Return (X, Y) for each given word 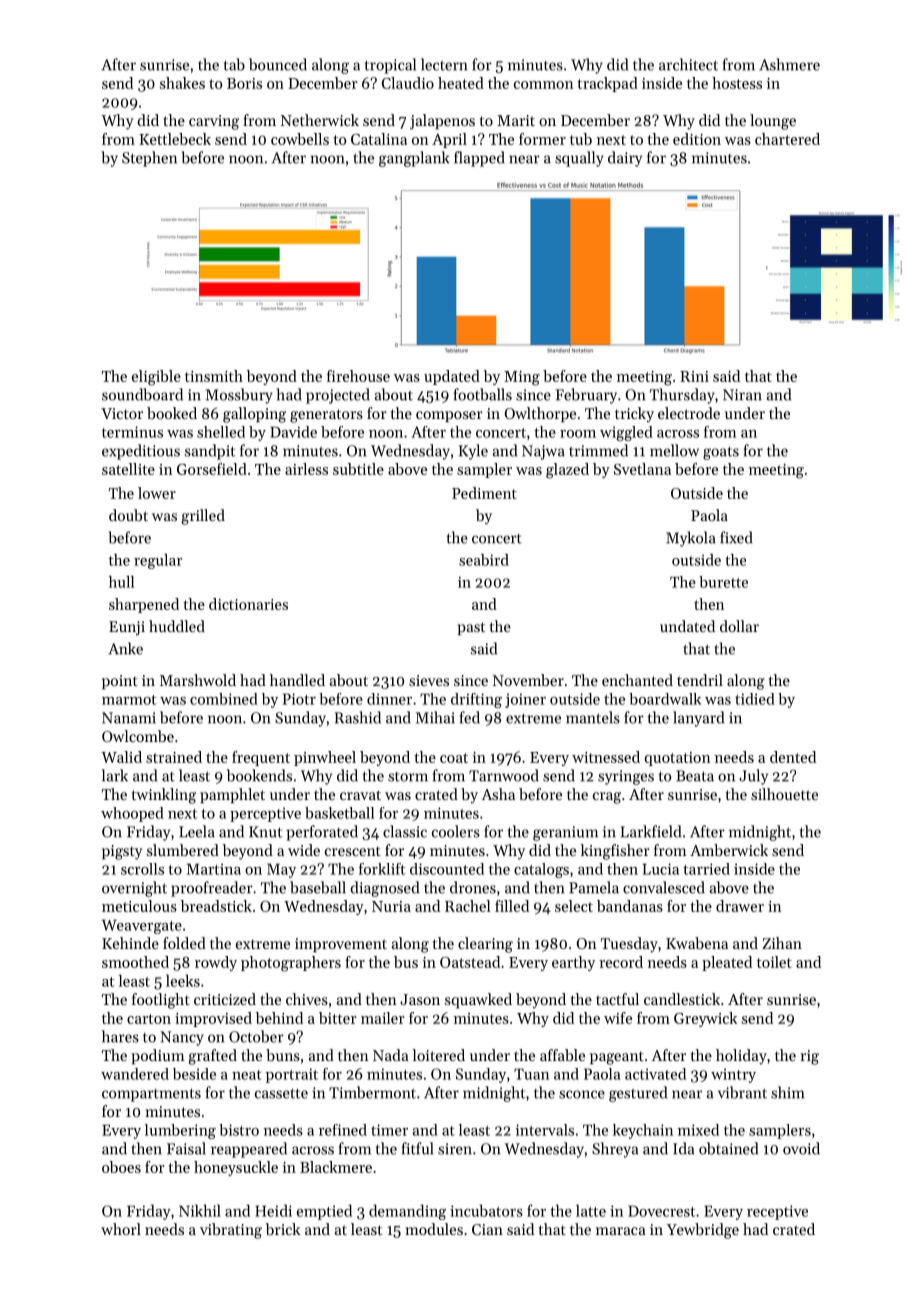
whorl (121, 1229)
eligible (156, 378)
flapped (479, 159)
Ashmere (789, 64)
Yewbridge (703, 1231)
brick (283, 1229)
